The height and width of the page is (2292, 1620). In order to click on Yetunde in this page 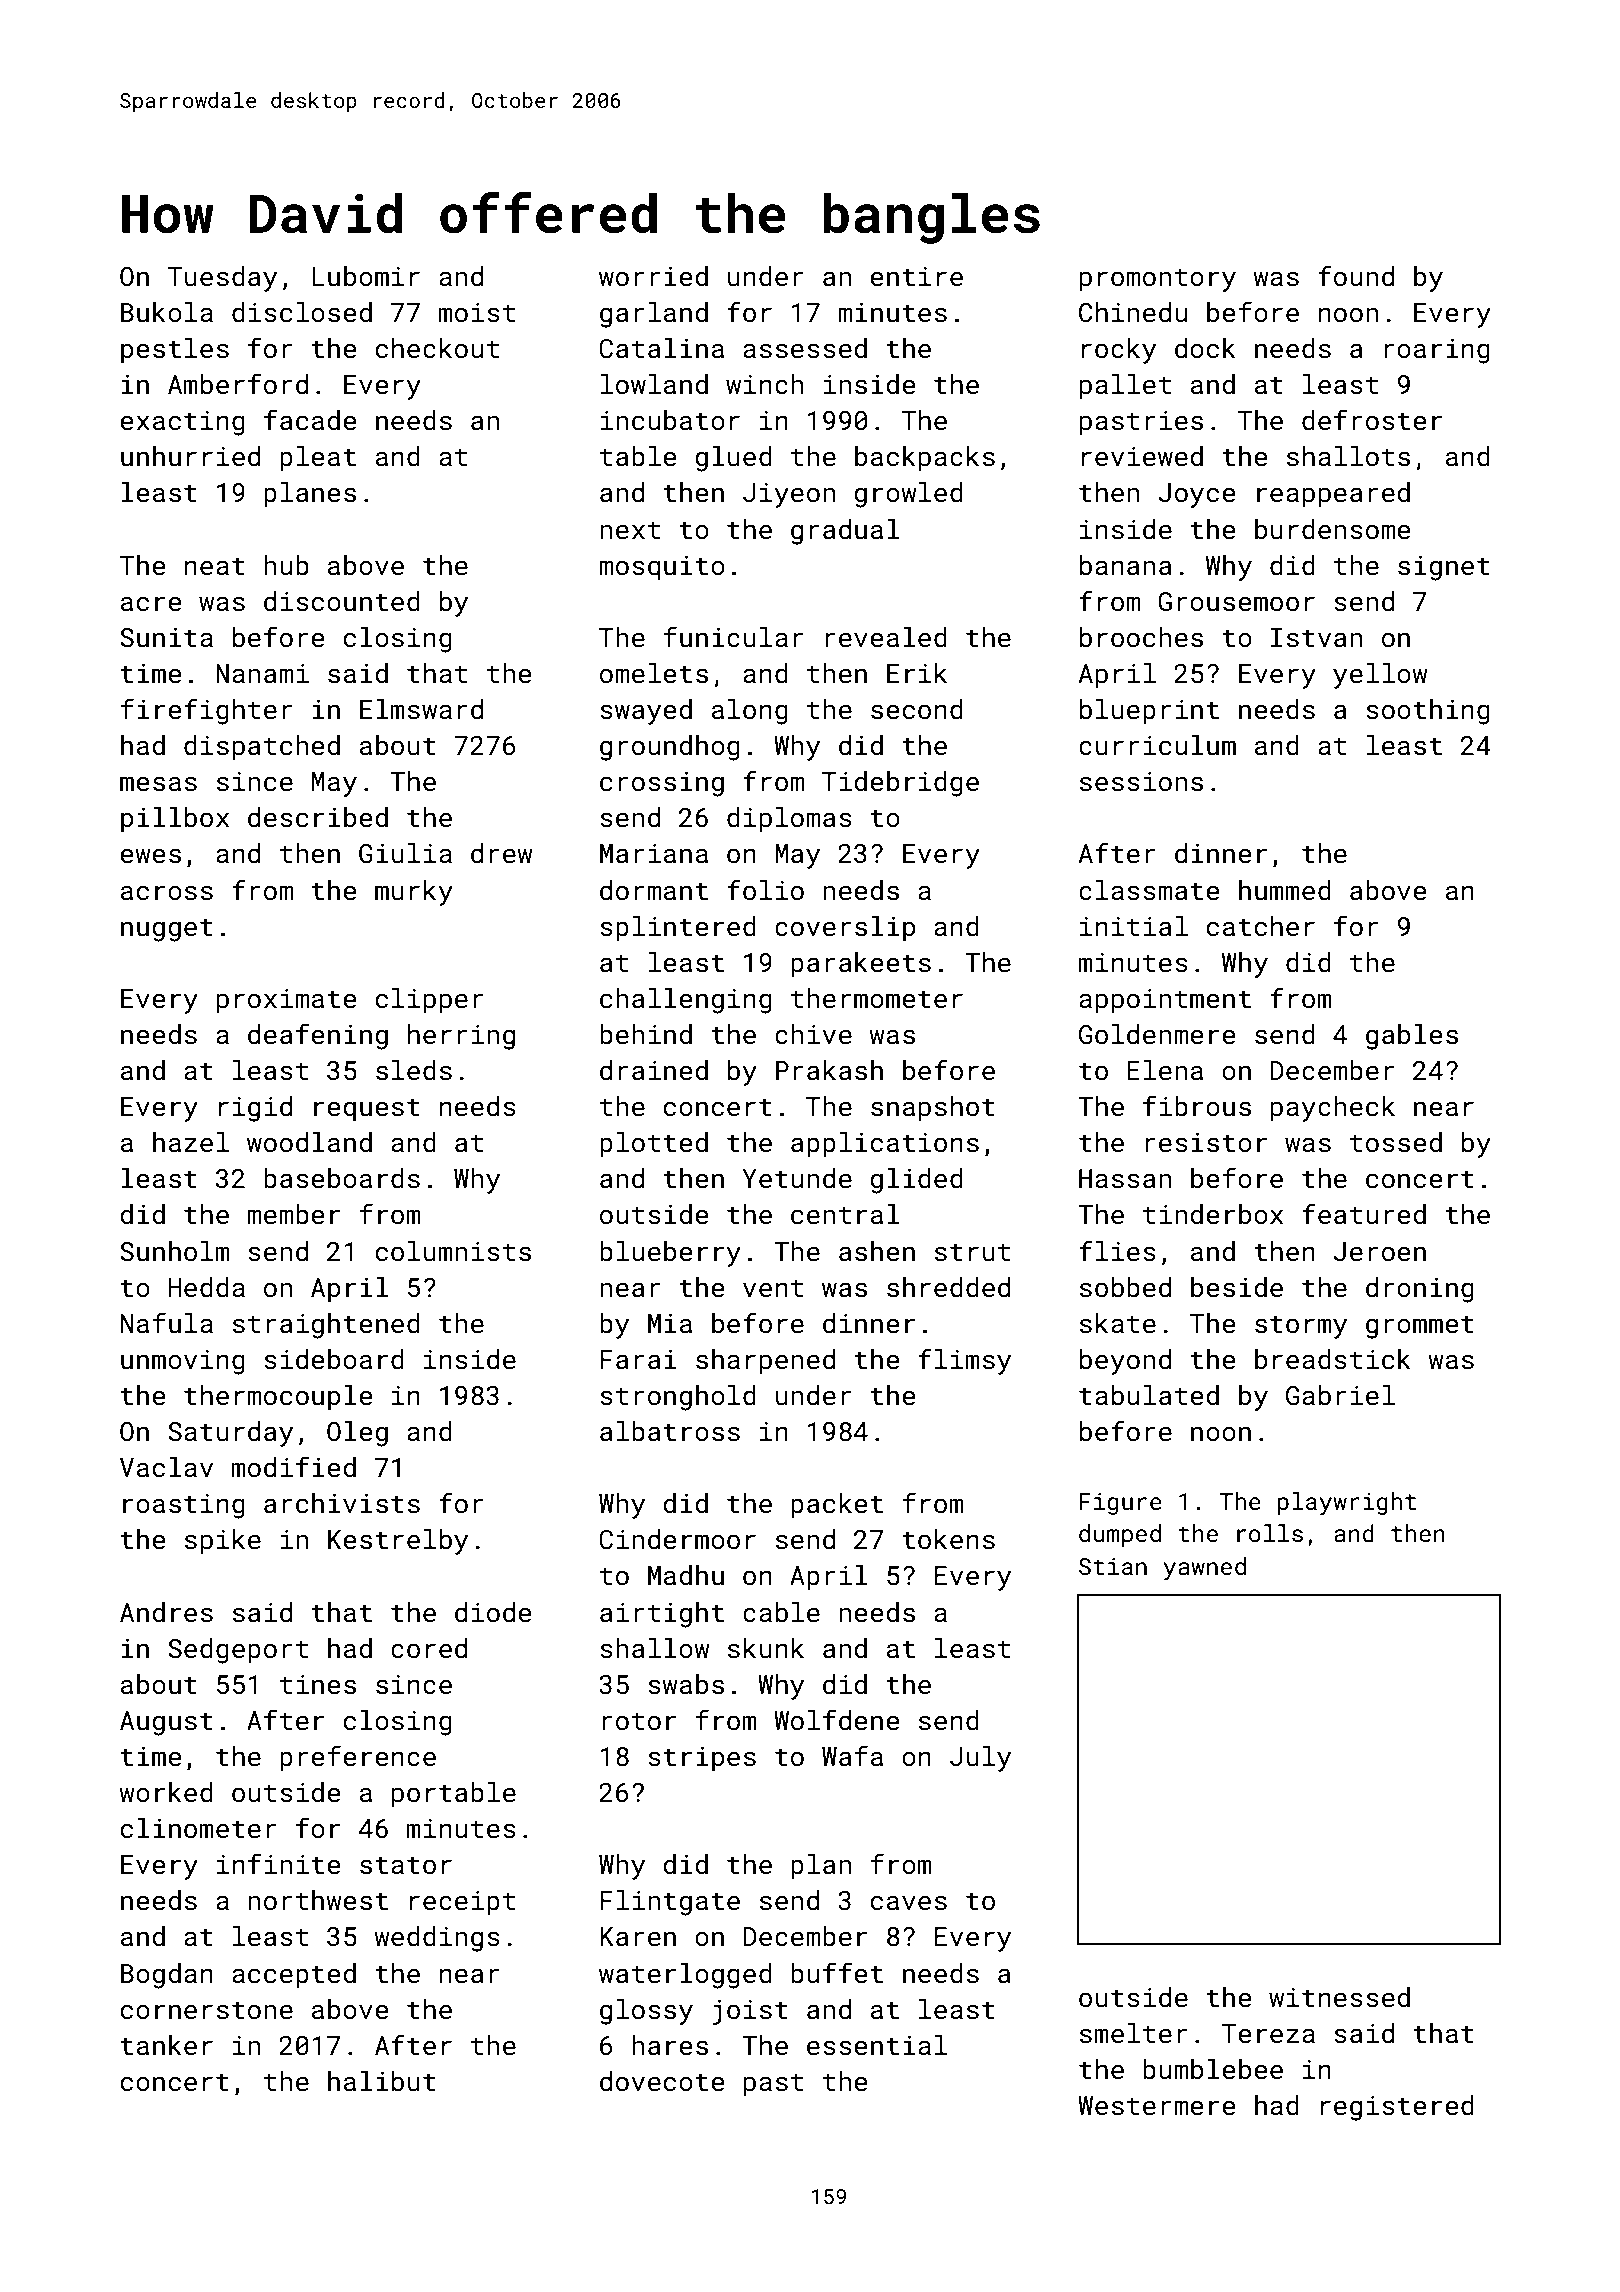, I will do `click(797, 1178)`.
